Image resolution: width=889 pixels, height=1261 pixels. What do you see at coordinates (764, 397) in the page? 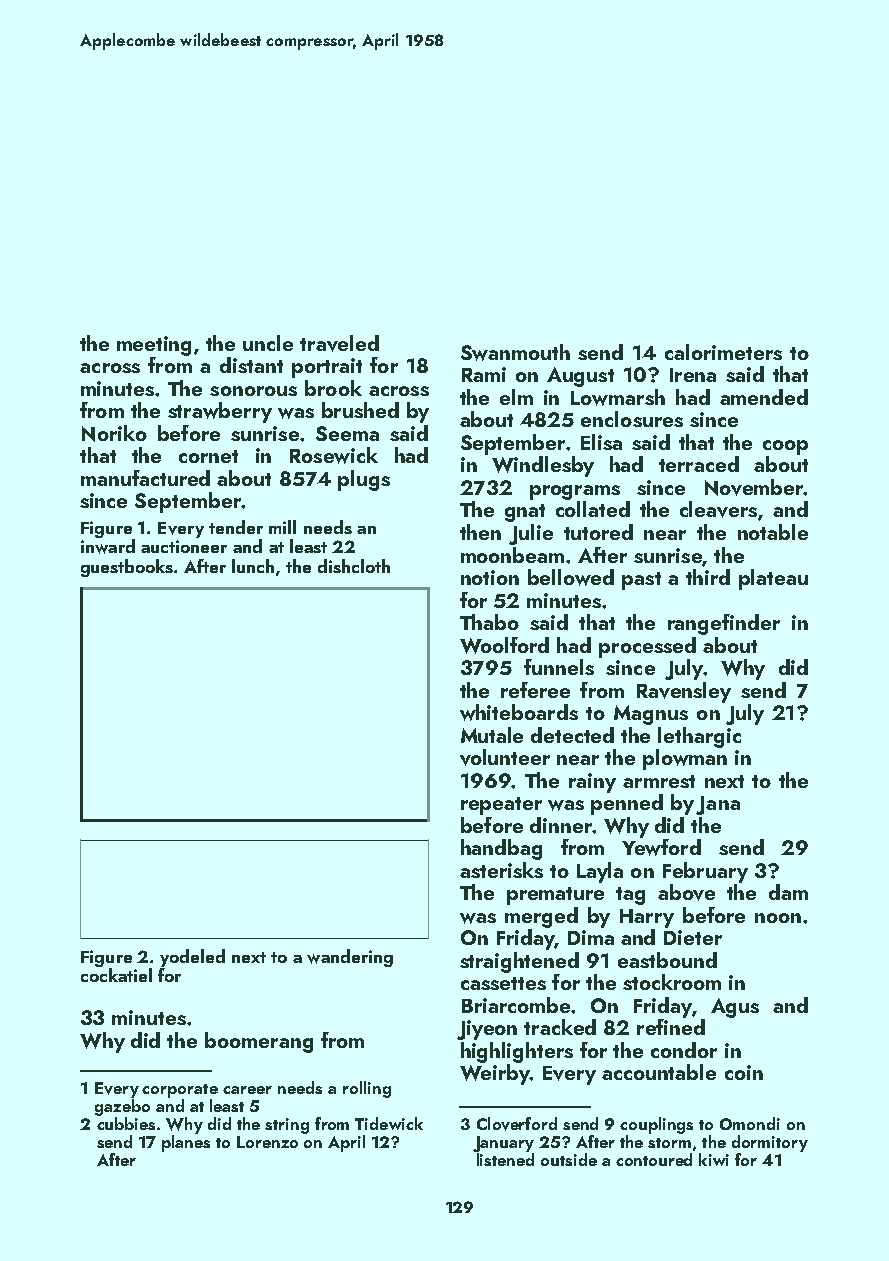
I see `amended` at bounding box center [764, 397].
